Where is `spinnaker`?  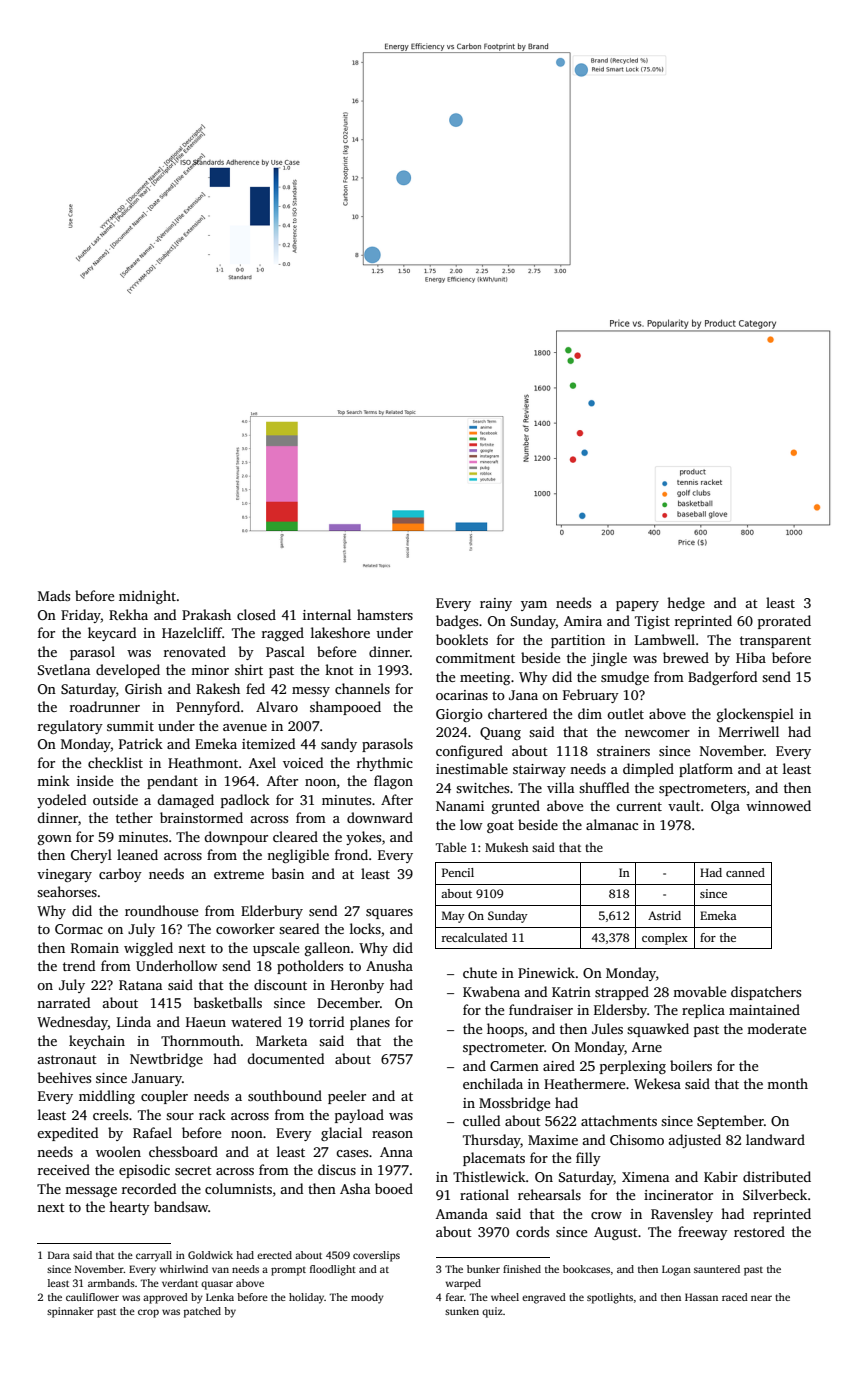
spinnaker is located at coordinates (70, 1312).
